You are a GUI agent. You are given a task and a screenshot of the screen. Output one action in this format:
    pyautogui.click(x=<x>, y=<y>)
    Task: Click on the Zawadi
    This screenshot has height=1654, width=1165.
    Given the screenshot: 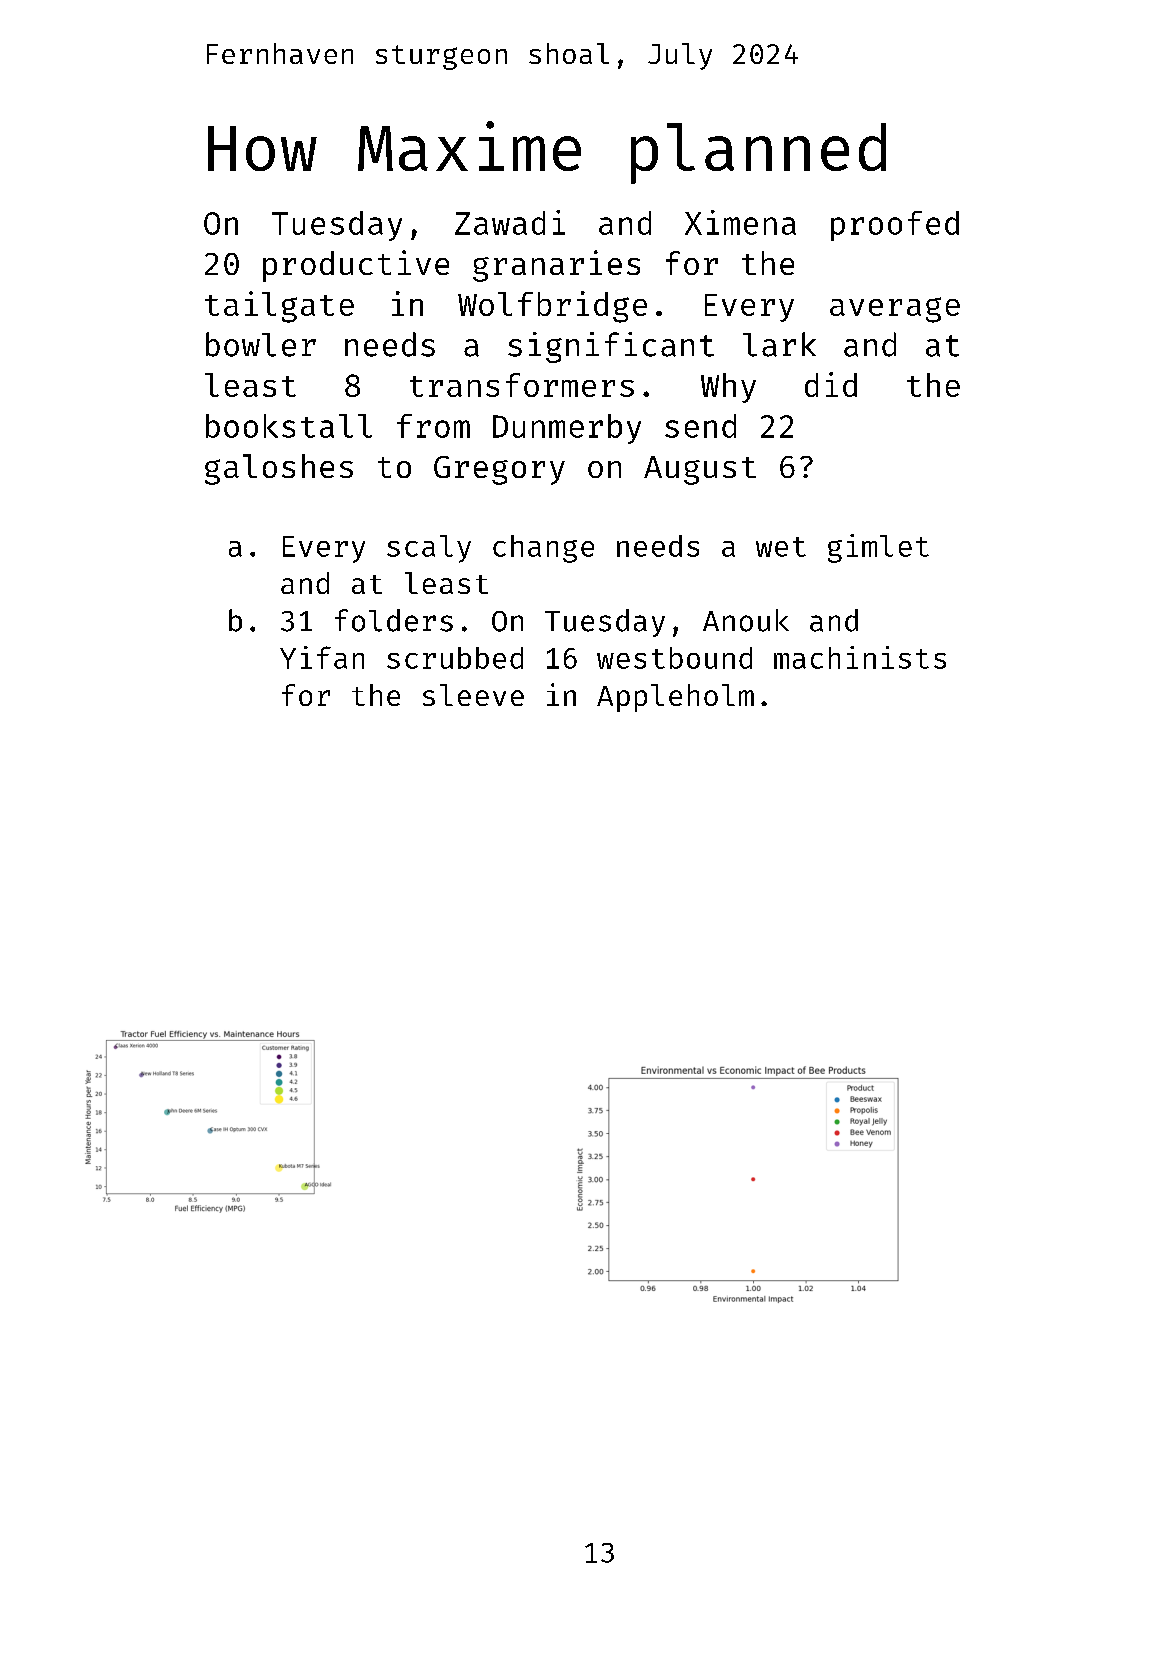 What is the action you would take?
    pyautogui.click(x=510, y=222)
